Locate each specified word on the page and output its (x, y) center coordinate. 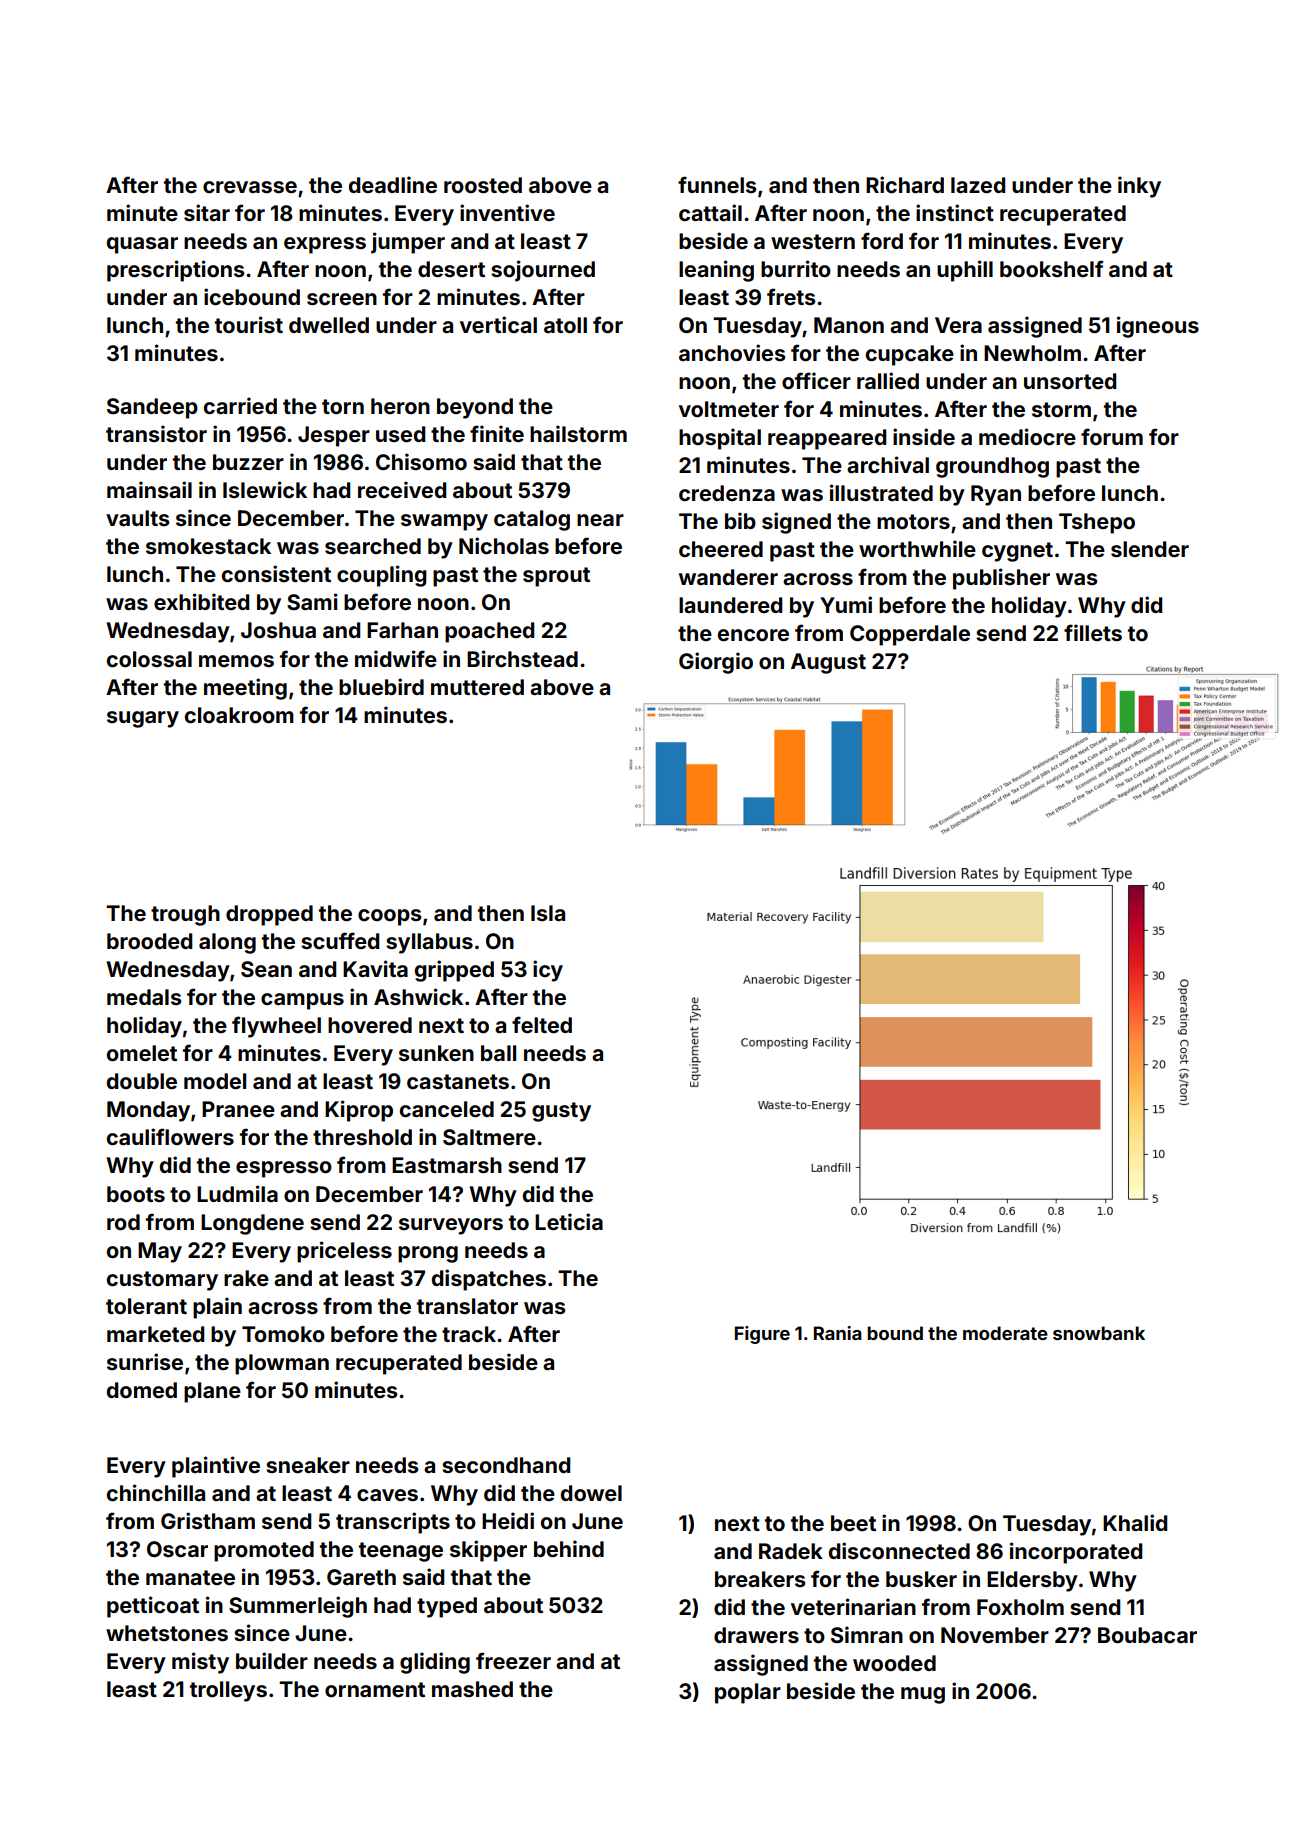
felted (542, 1024)
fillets (1093, 632)
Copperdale (910, 635)
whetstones (167, 1633)
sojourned (543, 271)
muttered (477, 687)
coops (390, 917)
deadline (393, 184)
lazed (978, 185)
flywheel (276, 1027)
